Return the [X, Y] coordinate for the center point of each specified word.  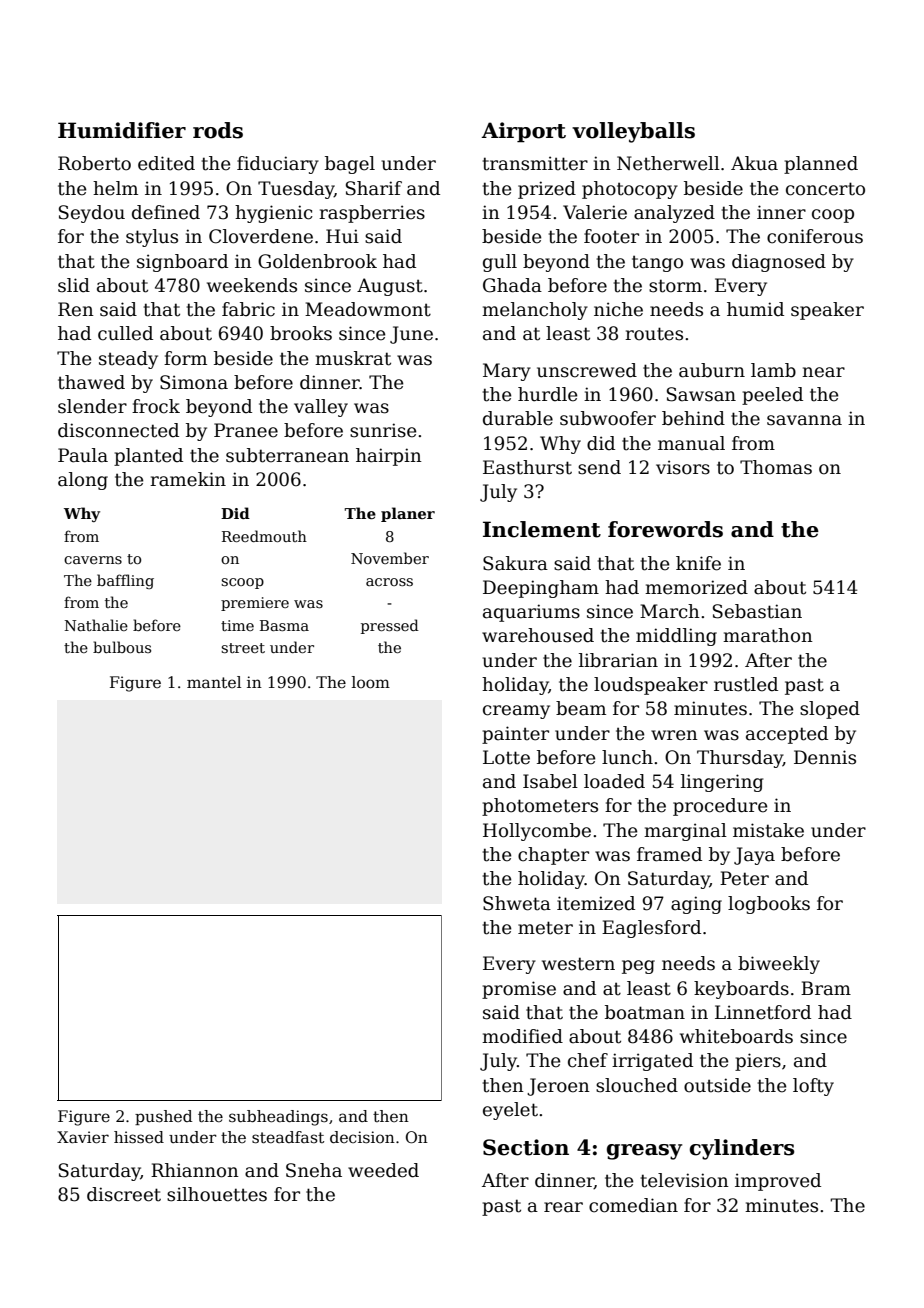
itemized [596, 903]
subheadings [278, 1118]
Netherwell [668, 163]
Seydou [92, 214]
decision [362, 1137]
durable [518, 418]
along [83, 481]
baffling [125, 581]
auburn [712, 370]
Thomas [776, 467]
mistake [768, 830]
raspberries [372, 214]
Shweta [517, 903]
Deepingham [541, 589]
